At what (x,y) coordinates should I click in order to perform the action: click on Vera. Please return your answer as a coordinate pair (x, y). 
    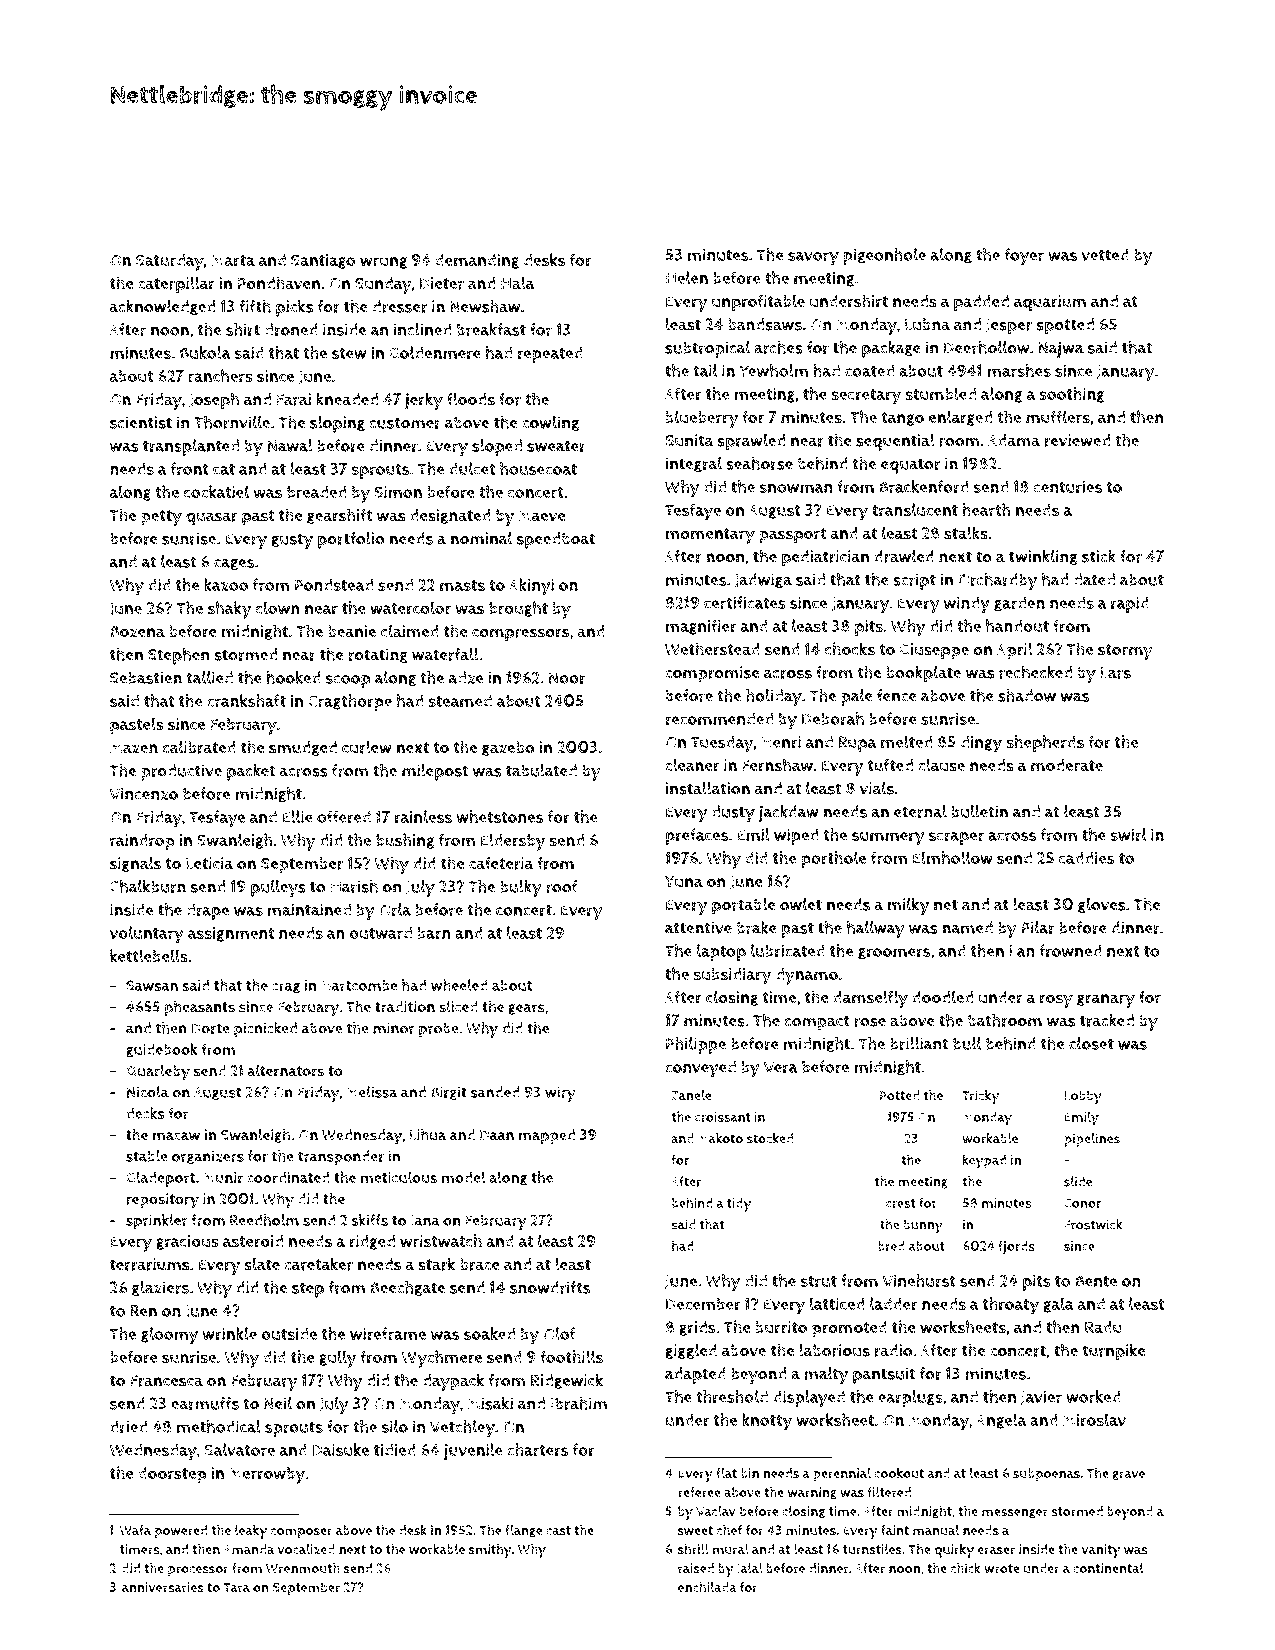
    Looking at the image, I should click on (780, 1067).
